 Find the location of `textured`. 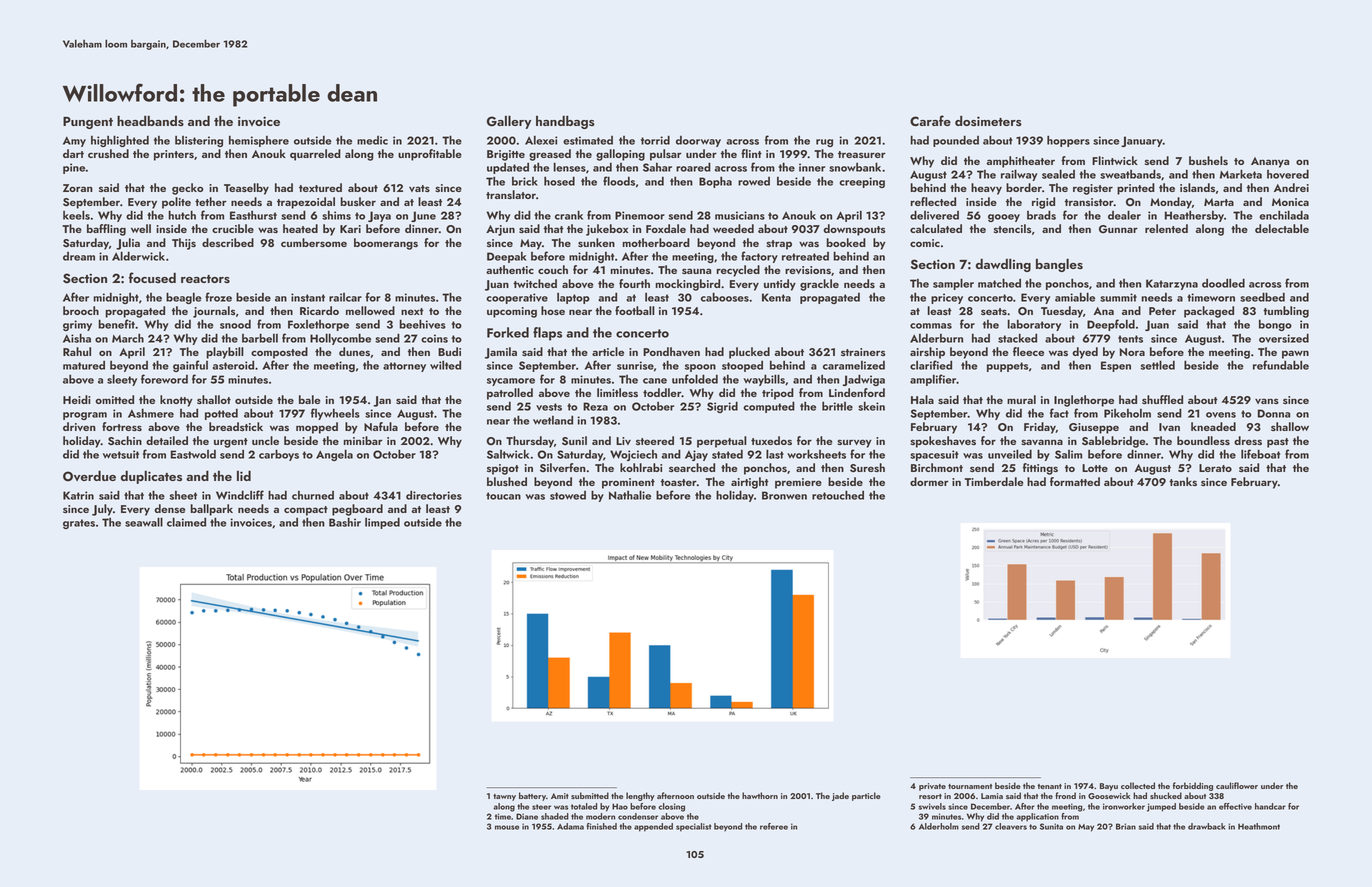

textured is located at coordinates (320, 187).
